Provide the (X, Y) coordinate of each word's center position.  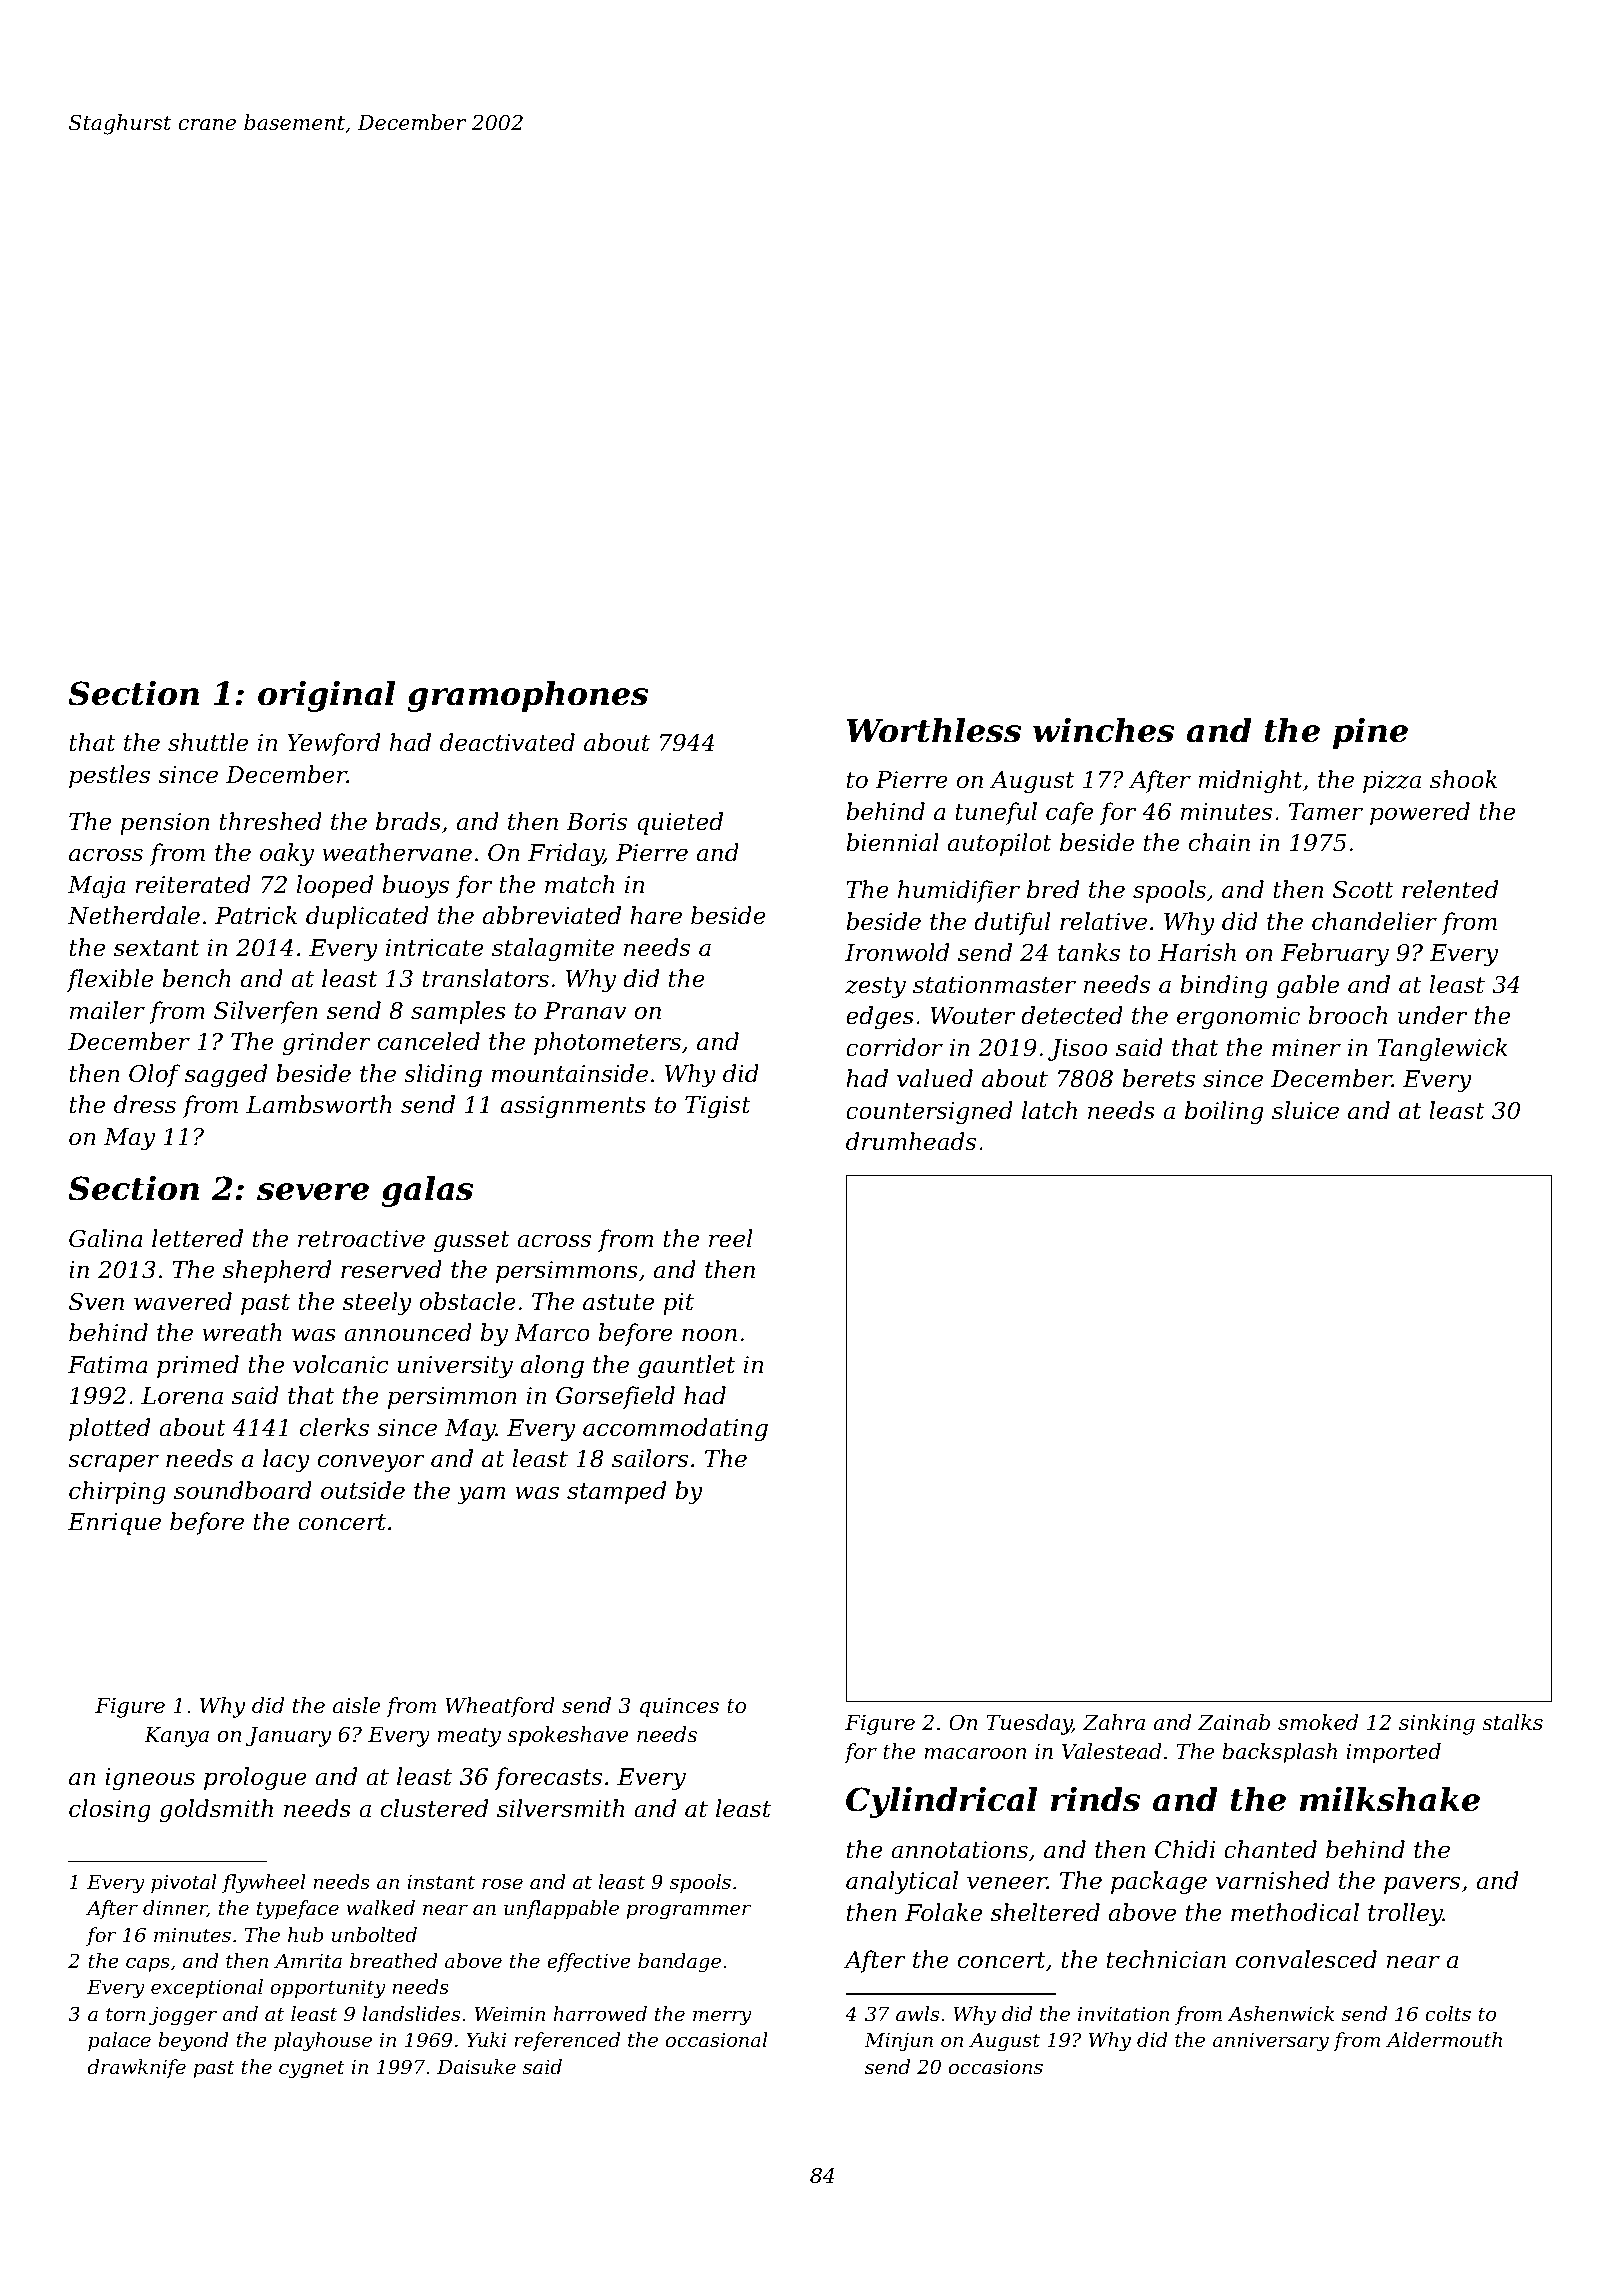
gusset (472, 1241)
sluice (1305, 1110)
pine (1370, 733)
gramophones (528, 696)
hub (305, 1934)
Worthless (934, 730)
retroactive (361, 1239)
